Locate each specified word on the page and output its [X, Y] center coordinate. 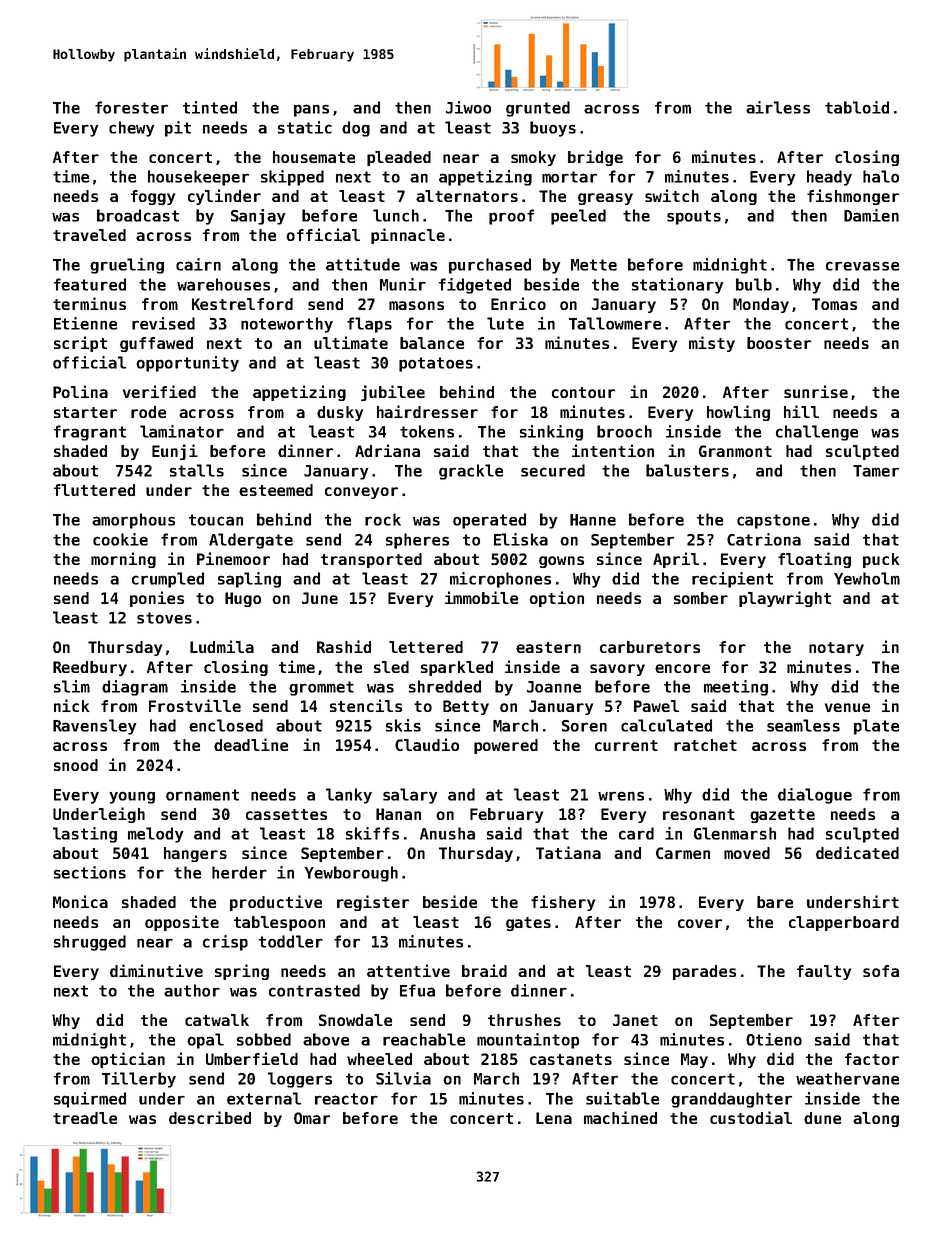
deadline [251, 744]
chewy [131, 129]
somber [701, 598]
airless [778, 107]
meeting [736, 688]
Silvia [403, 1078]
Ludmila [222, 646]
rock [383, 519]
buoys [553, 129]
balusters [687, 470]
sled [391, 667]
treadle [85, 1118]
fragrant [90, 433]
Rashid [344, 646]
